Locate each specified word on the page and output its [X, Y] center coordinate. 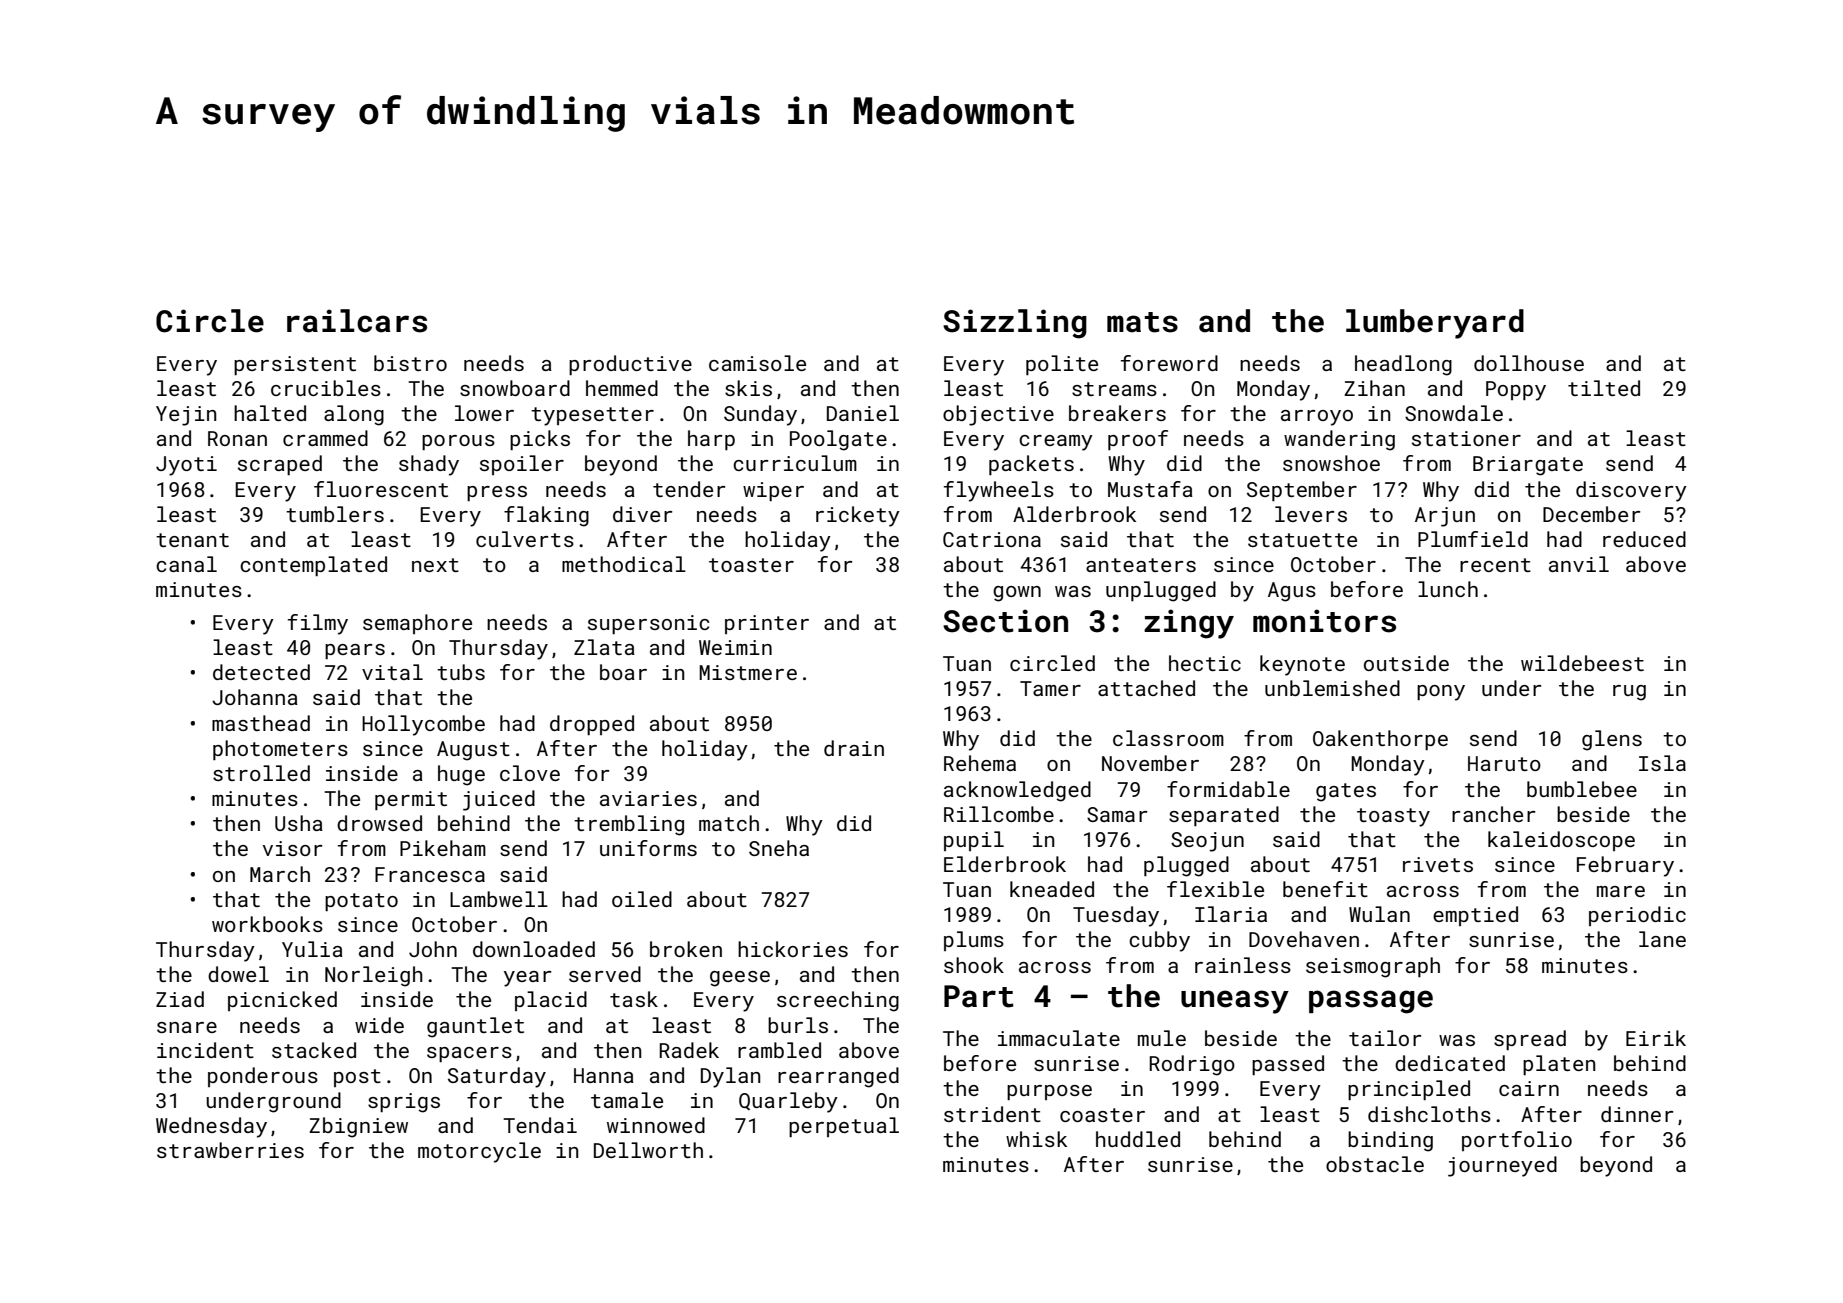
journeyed [1502, 1166]
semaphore [417, 624]
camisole [757, 363]
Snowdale [1454, 413]
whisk [1036, 1139]
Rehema [980, 763]
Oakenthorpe [1380, 740]
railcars [357, 321]
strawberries [230, 1150]
